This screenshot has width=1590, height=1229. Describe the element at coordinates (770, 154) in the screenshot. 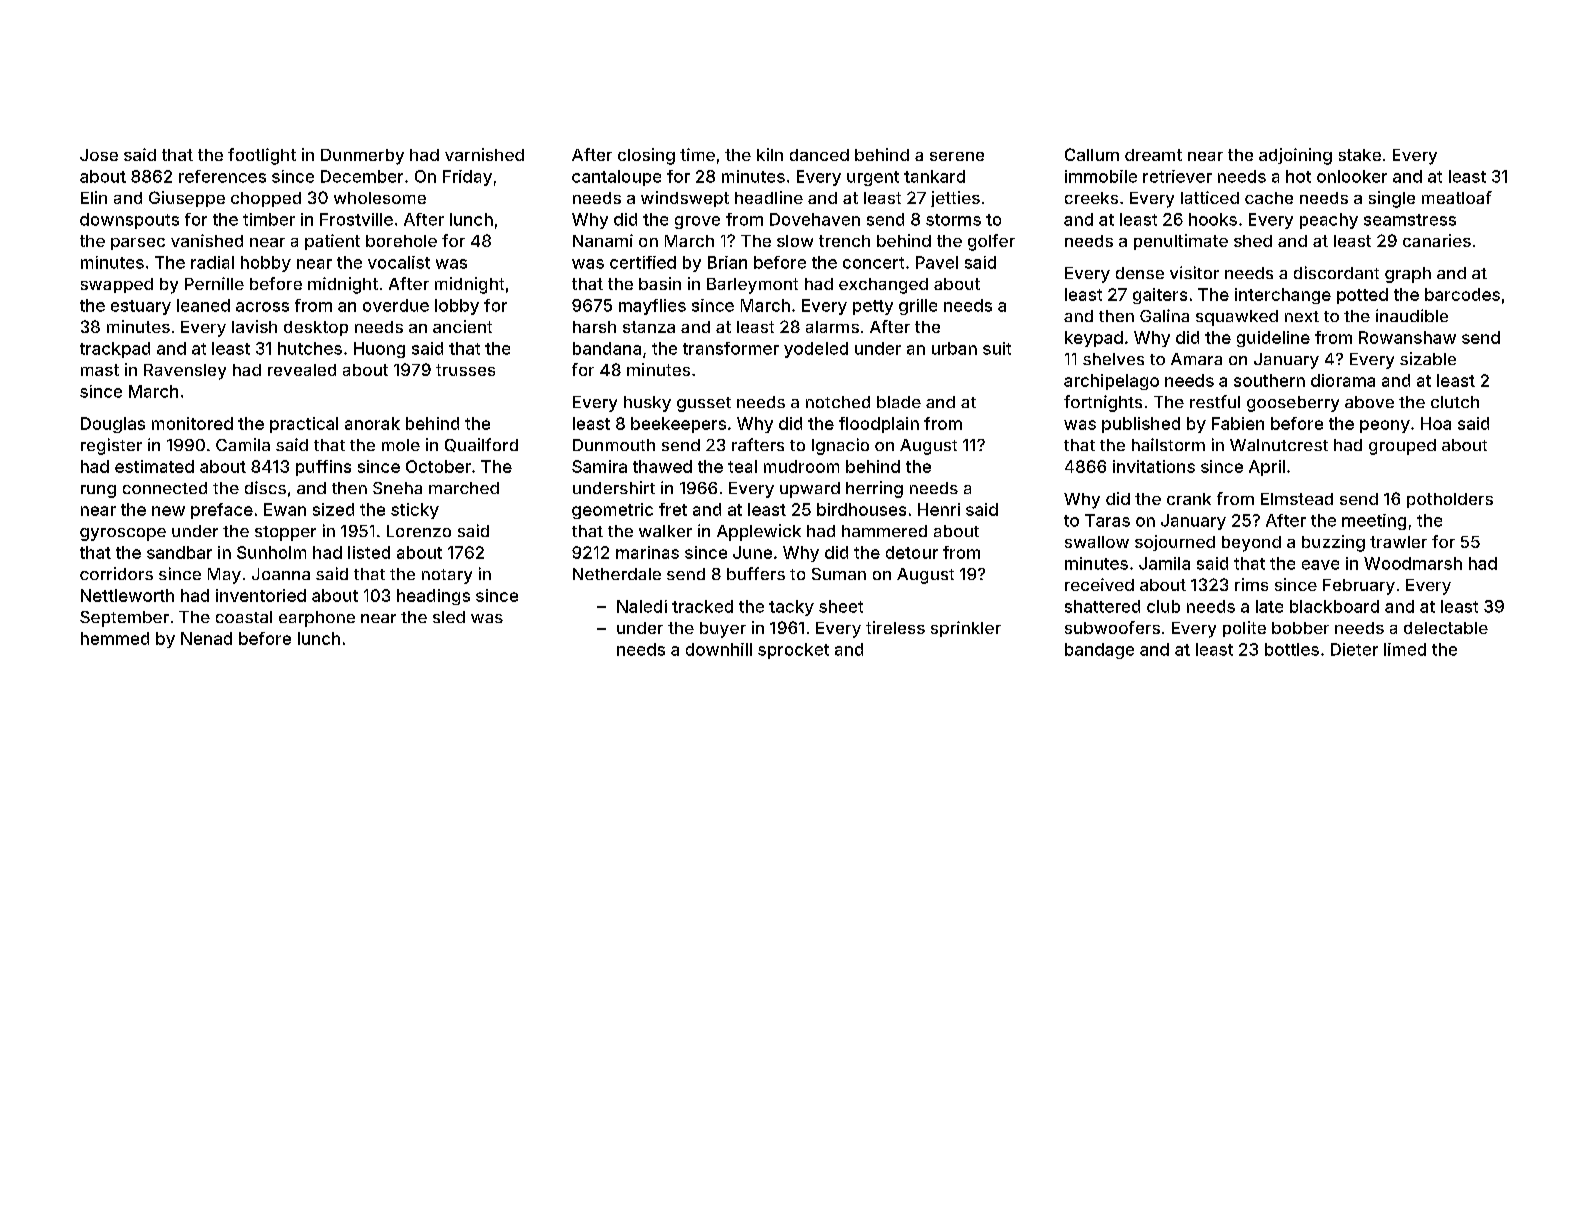

I see `kiln` at that location.
